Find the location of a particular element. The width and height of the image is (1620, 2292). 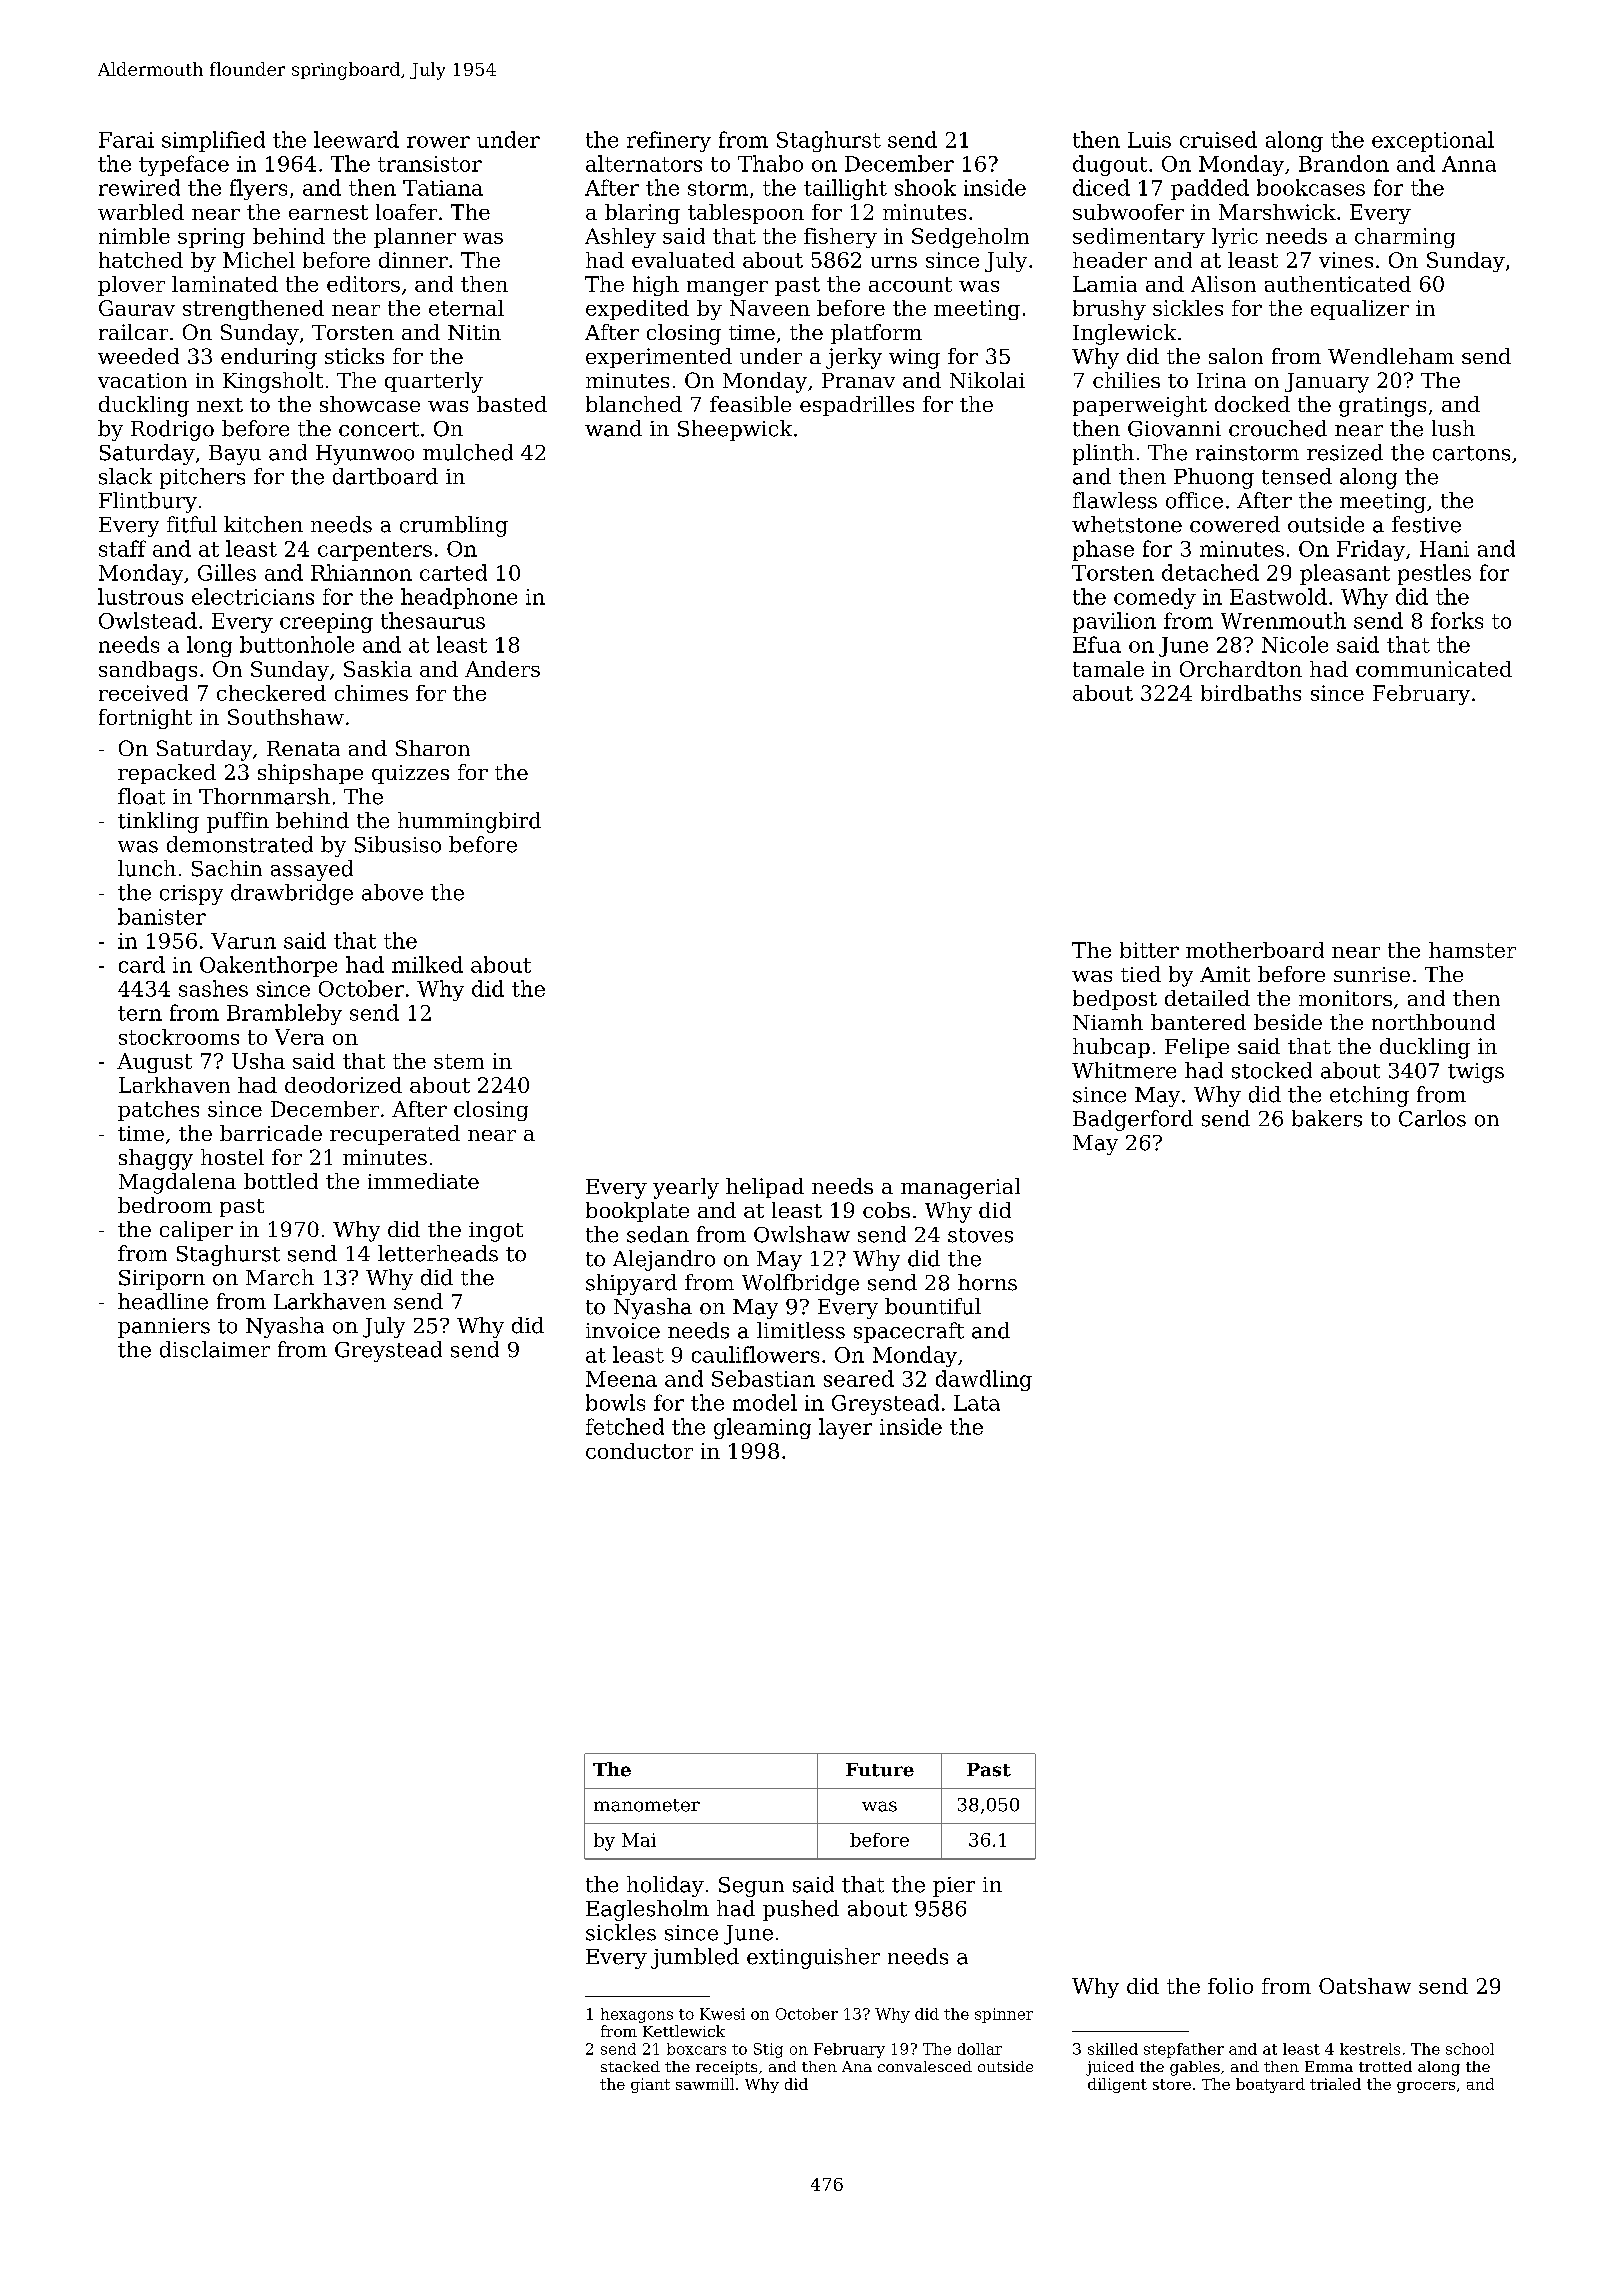

leeward is located at coordinates (356, 139).
